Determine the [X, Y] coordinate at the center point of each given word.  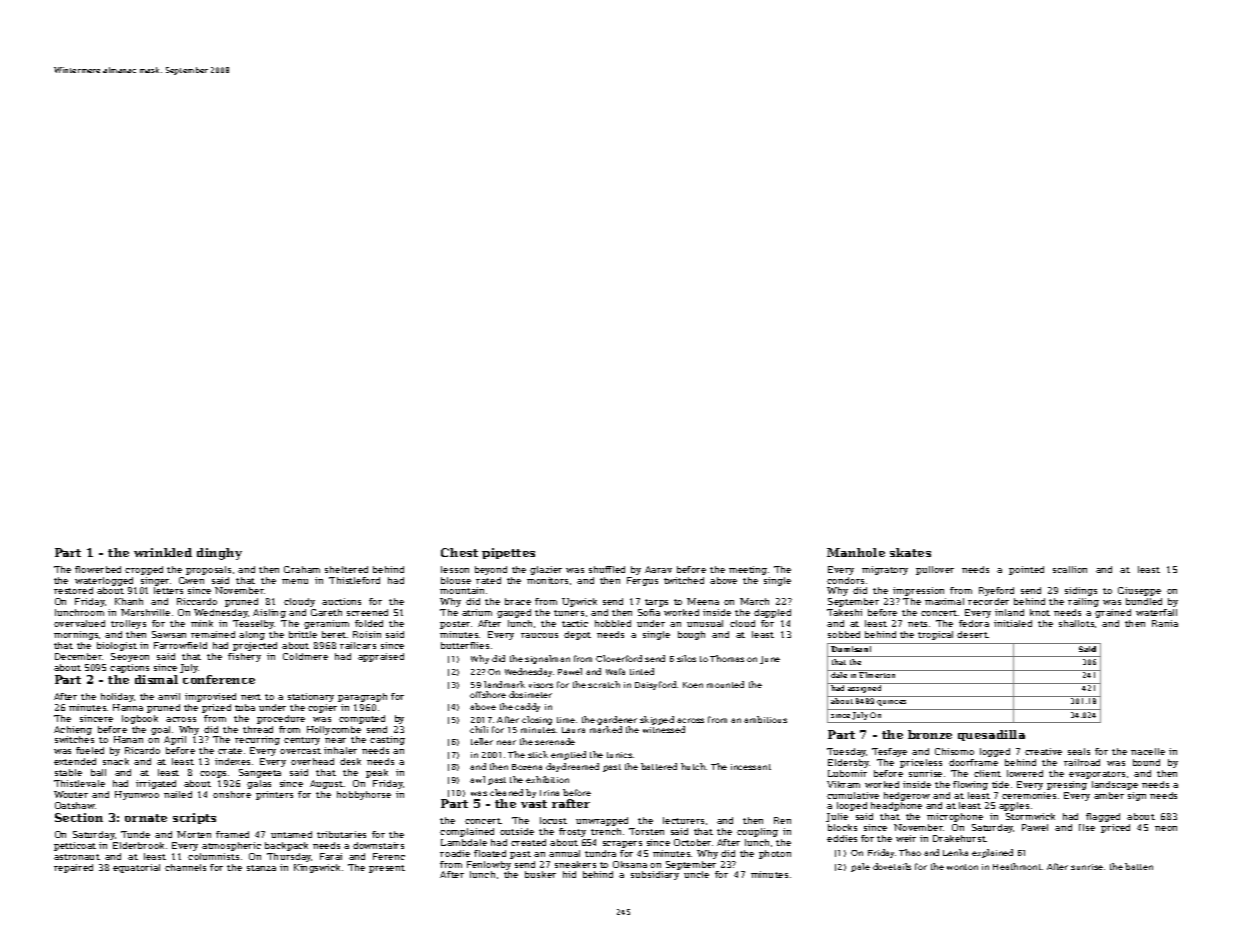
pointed [1026, 570]
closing [537, 720]
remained [213, 634]
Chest [459, 552]
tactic [575, 623]
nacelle [1148, 751]
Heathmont [1017, 866]
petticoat [75, 846]
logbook [140, 719]
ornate [146, 818]
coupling [757, 832]
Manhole [856, 552]
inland [1009, 612]
